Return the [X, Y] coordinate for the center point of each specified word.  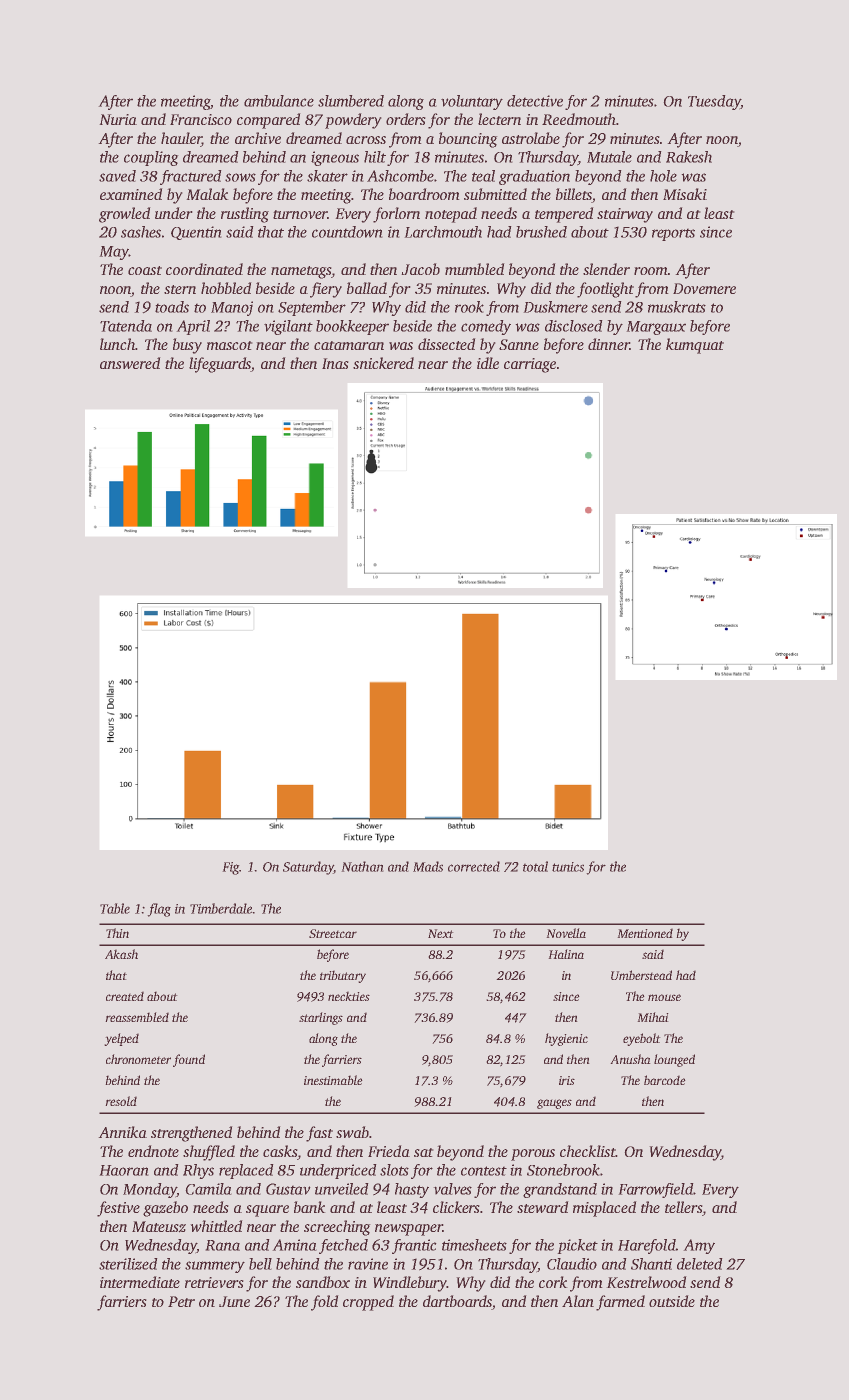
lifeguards [220, 365]
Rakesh [689, 157]
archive [258, 138]
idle [488, 363]
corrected [474, 866]
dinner [608, 344]
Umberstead [641, 975]
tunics [568, 867]
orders [406, 119]
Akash [121, 954]
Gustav [288, 1189]
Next [441, 933]
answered [130, 363]
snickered [383, 363]
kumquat [695, 346]
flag [159, 910]
